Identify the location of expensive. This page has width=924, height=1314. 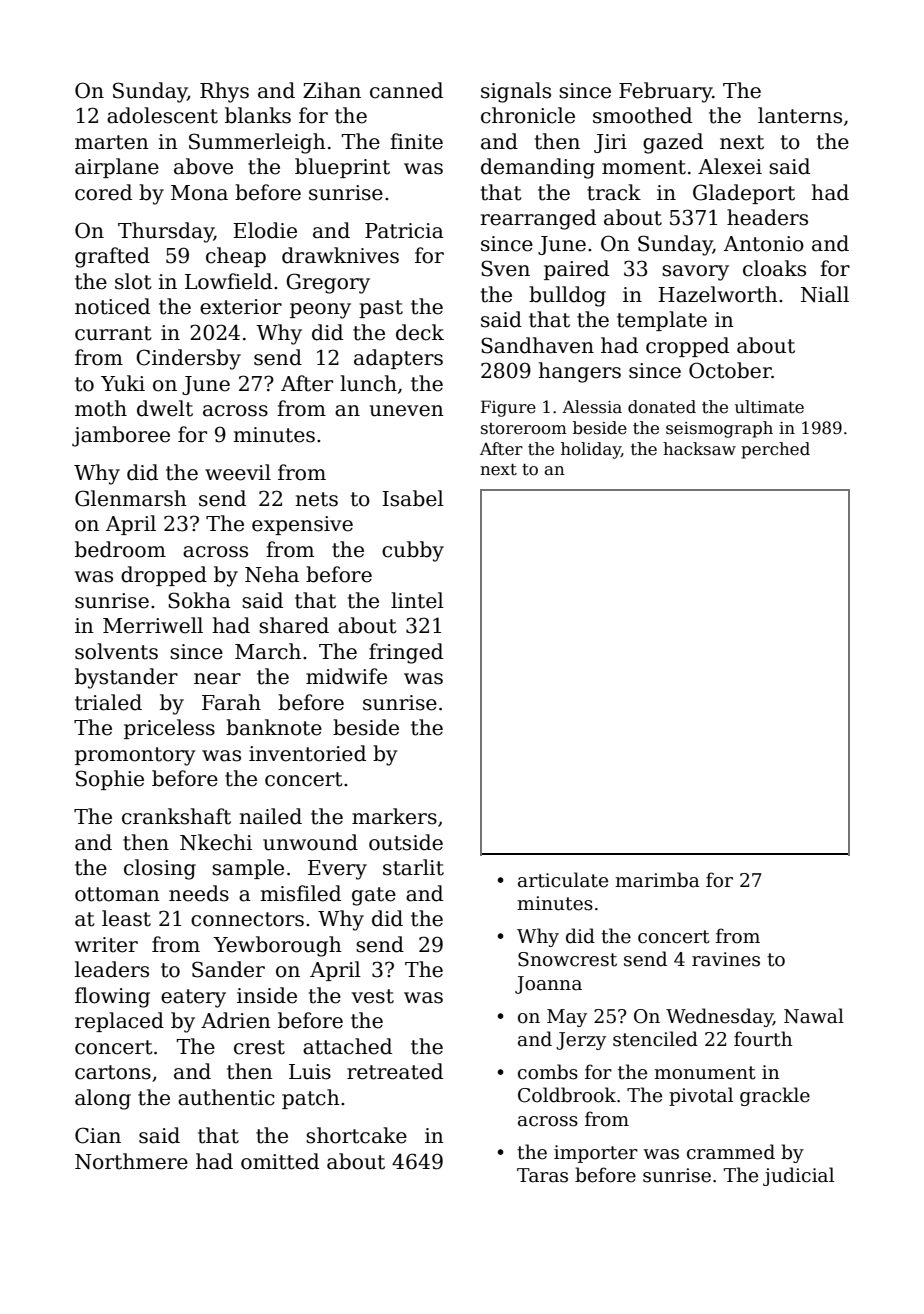
(302, 525).
